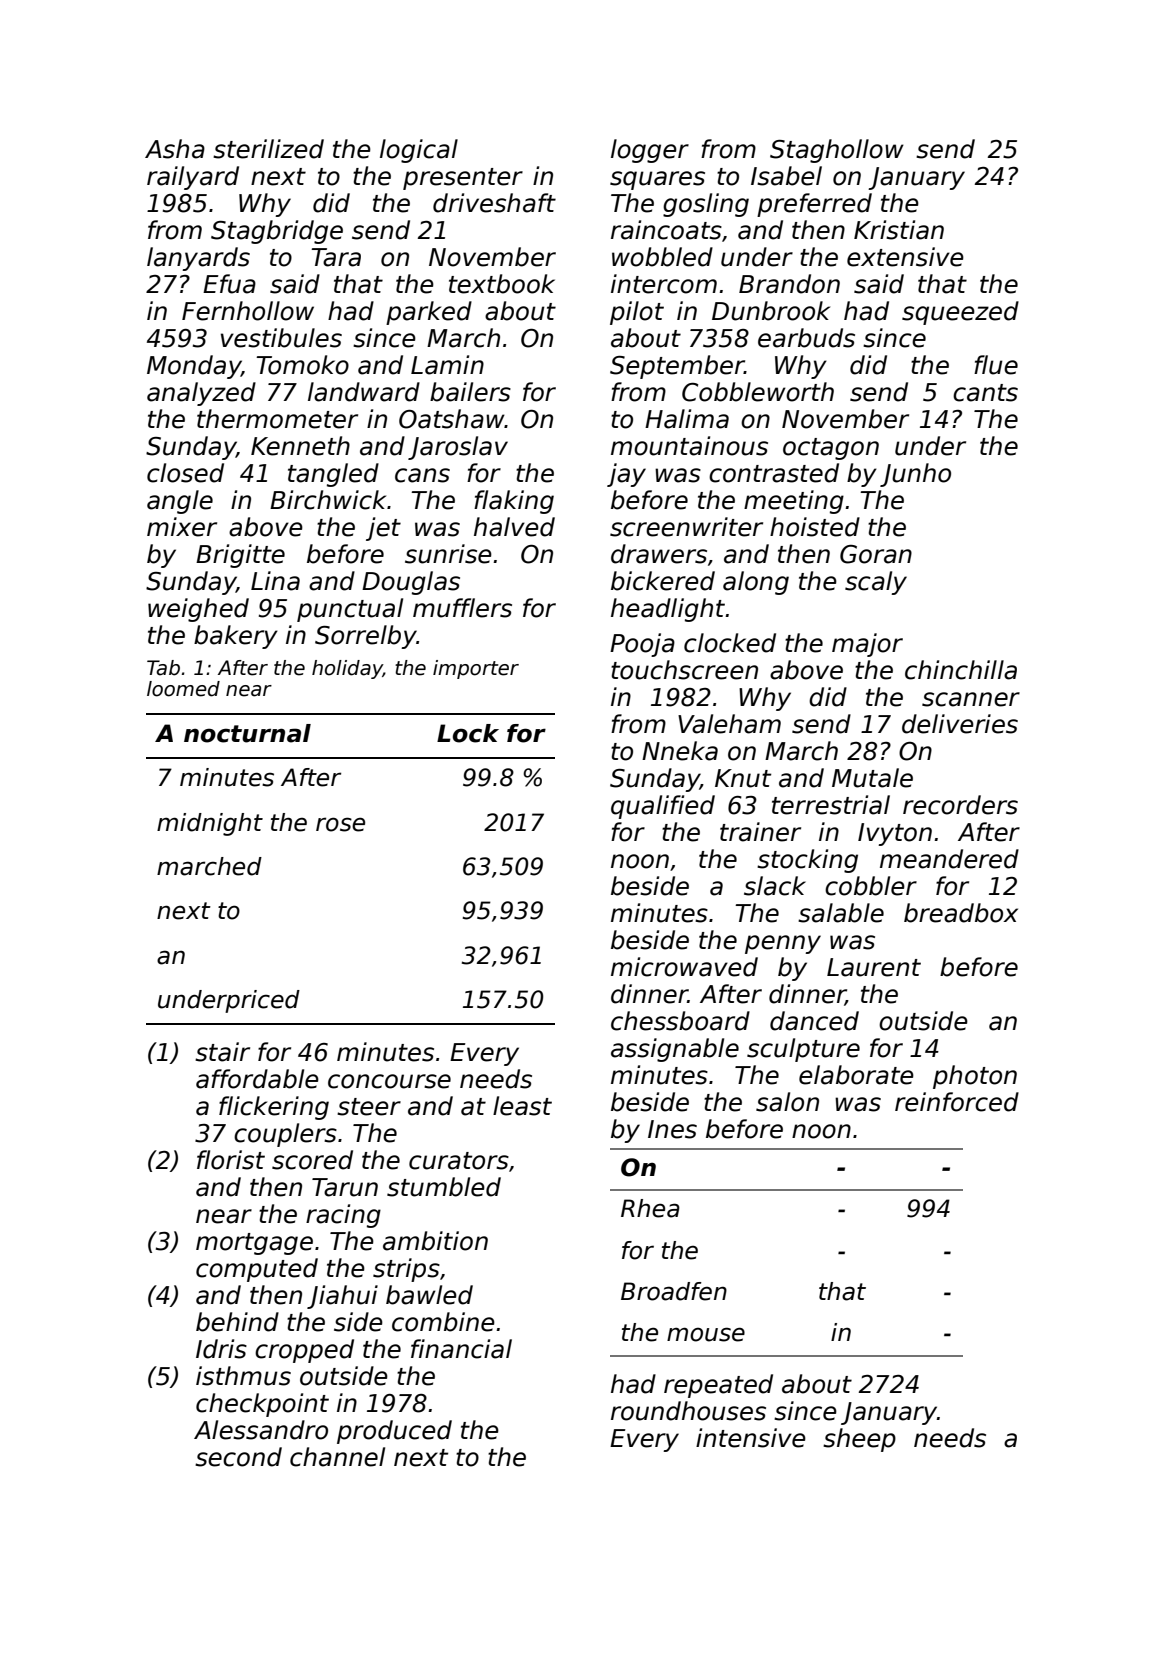 Image resolution: width=1165 pixels, height=1654 pixels. I want to click on Staghollow, so click(837, 151).
